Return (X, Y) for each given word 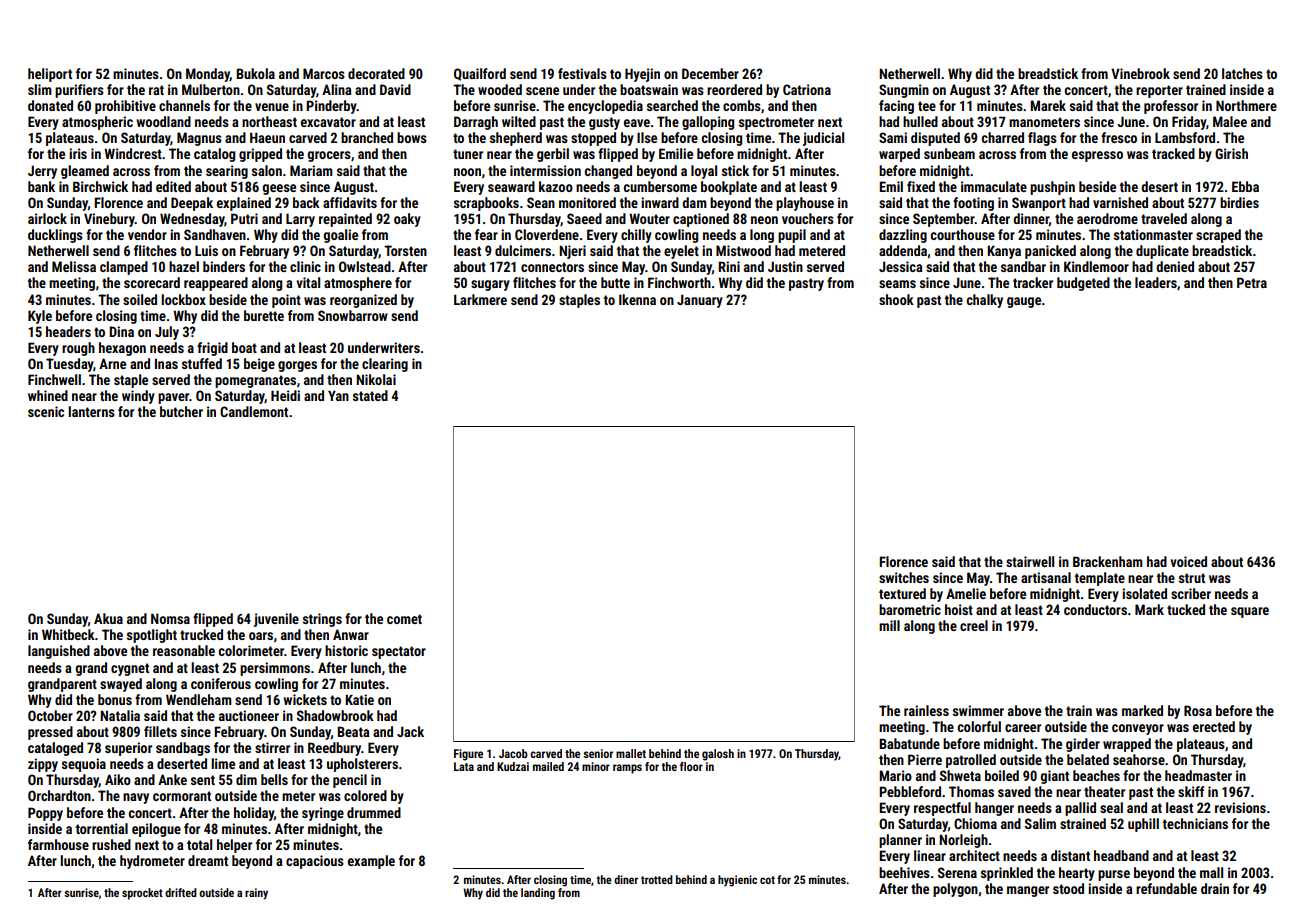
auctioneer (249, 715)
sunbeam (949, 153)
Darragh (476, 123)
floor (691, 766)
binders (224, 266)
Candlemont (254, 411)
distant (1070, 855)
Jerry (42, 172)
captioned (701, 220)
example (371, 862)
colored (365, 795)
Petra (1252, 282)
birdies (1239, 202)
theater (1104, 791)
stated (370, 395)
